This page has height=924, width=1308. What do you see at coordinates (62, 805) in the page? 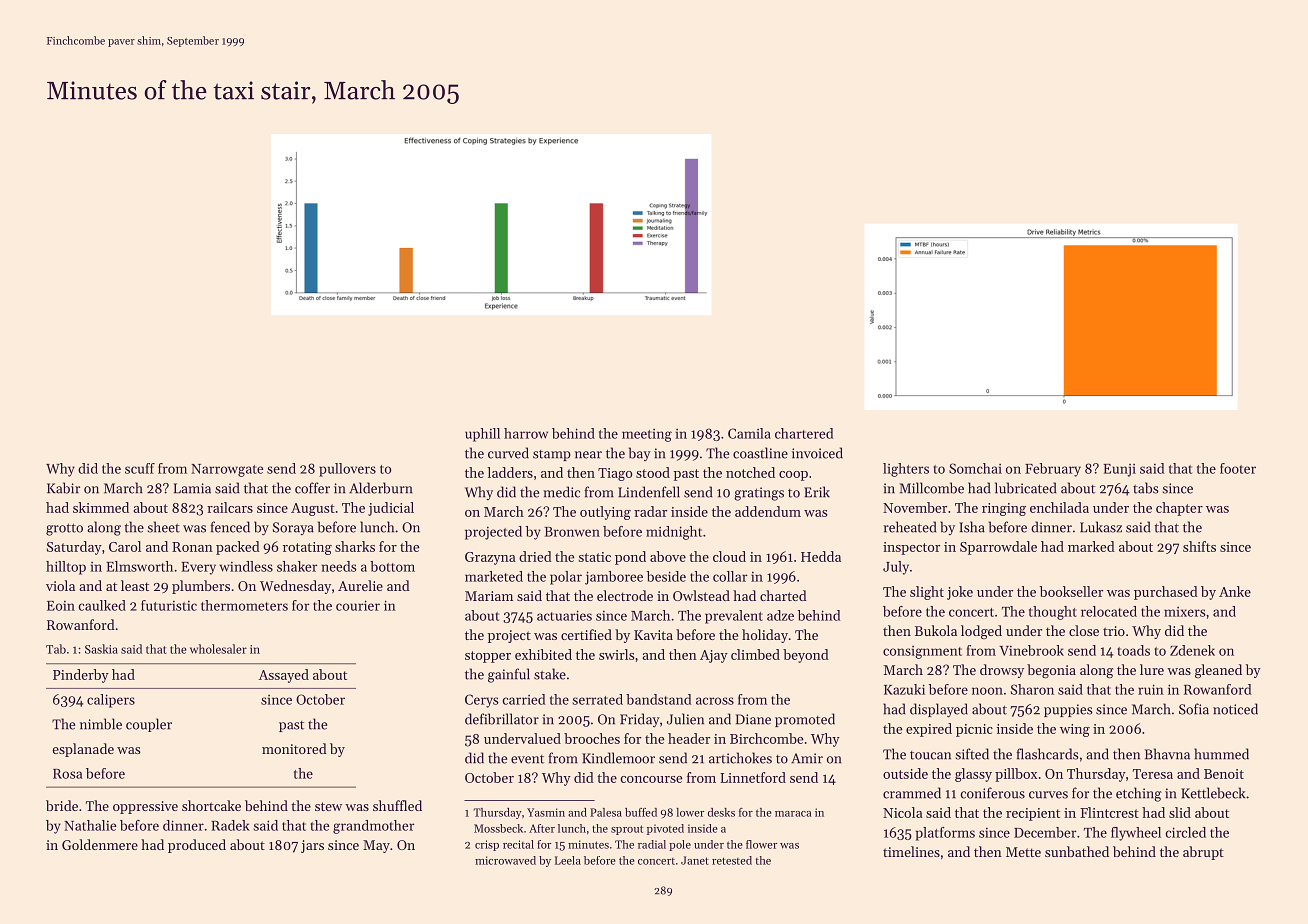
I see `bride` at bounding box center [62, 805].
